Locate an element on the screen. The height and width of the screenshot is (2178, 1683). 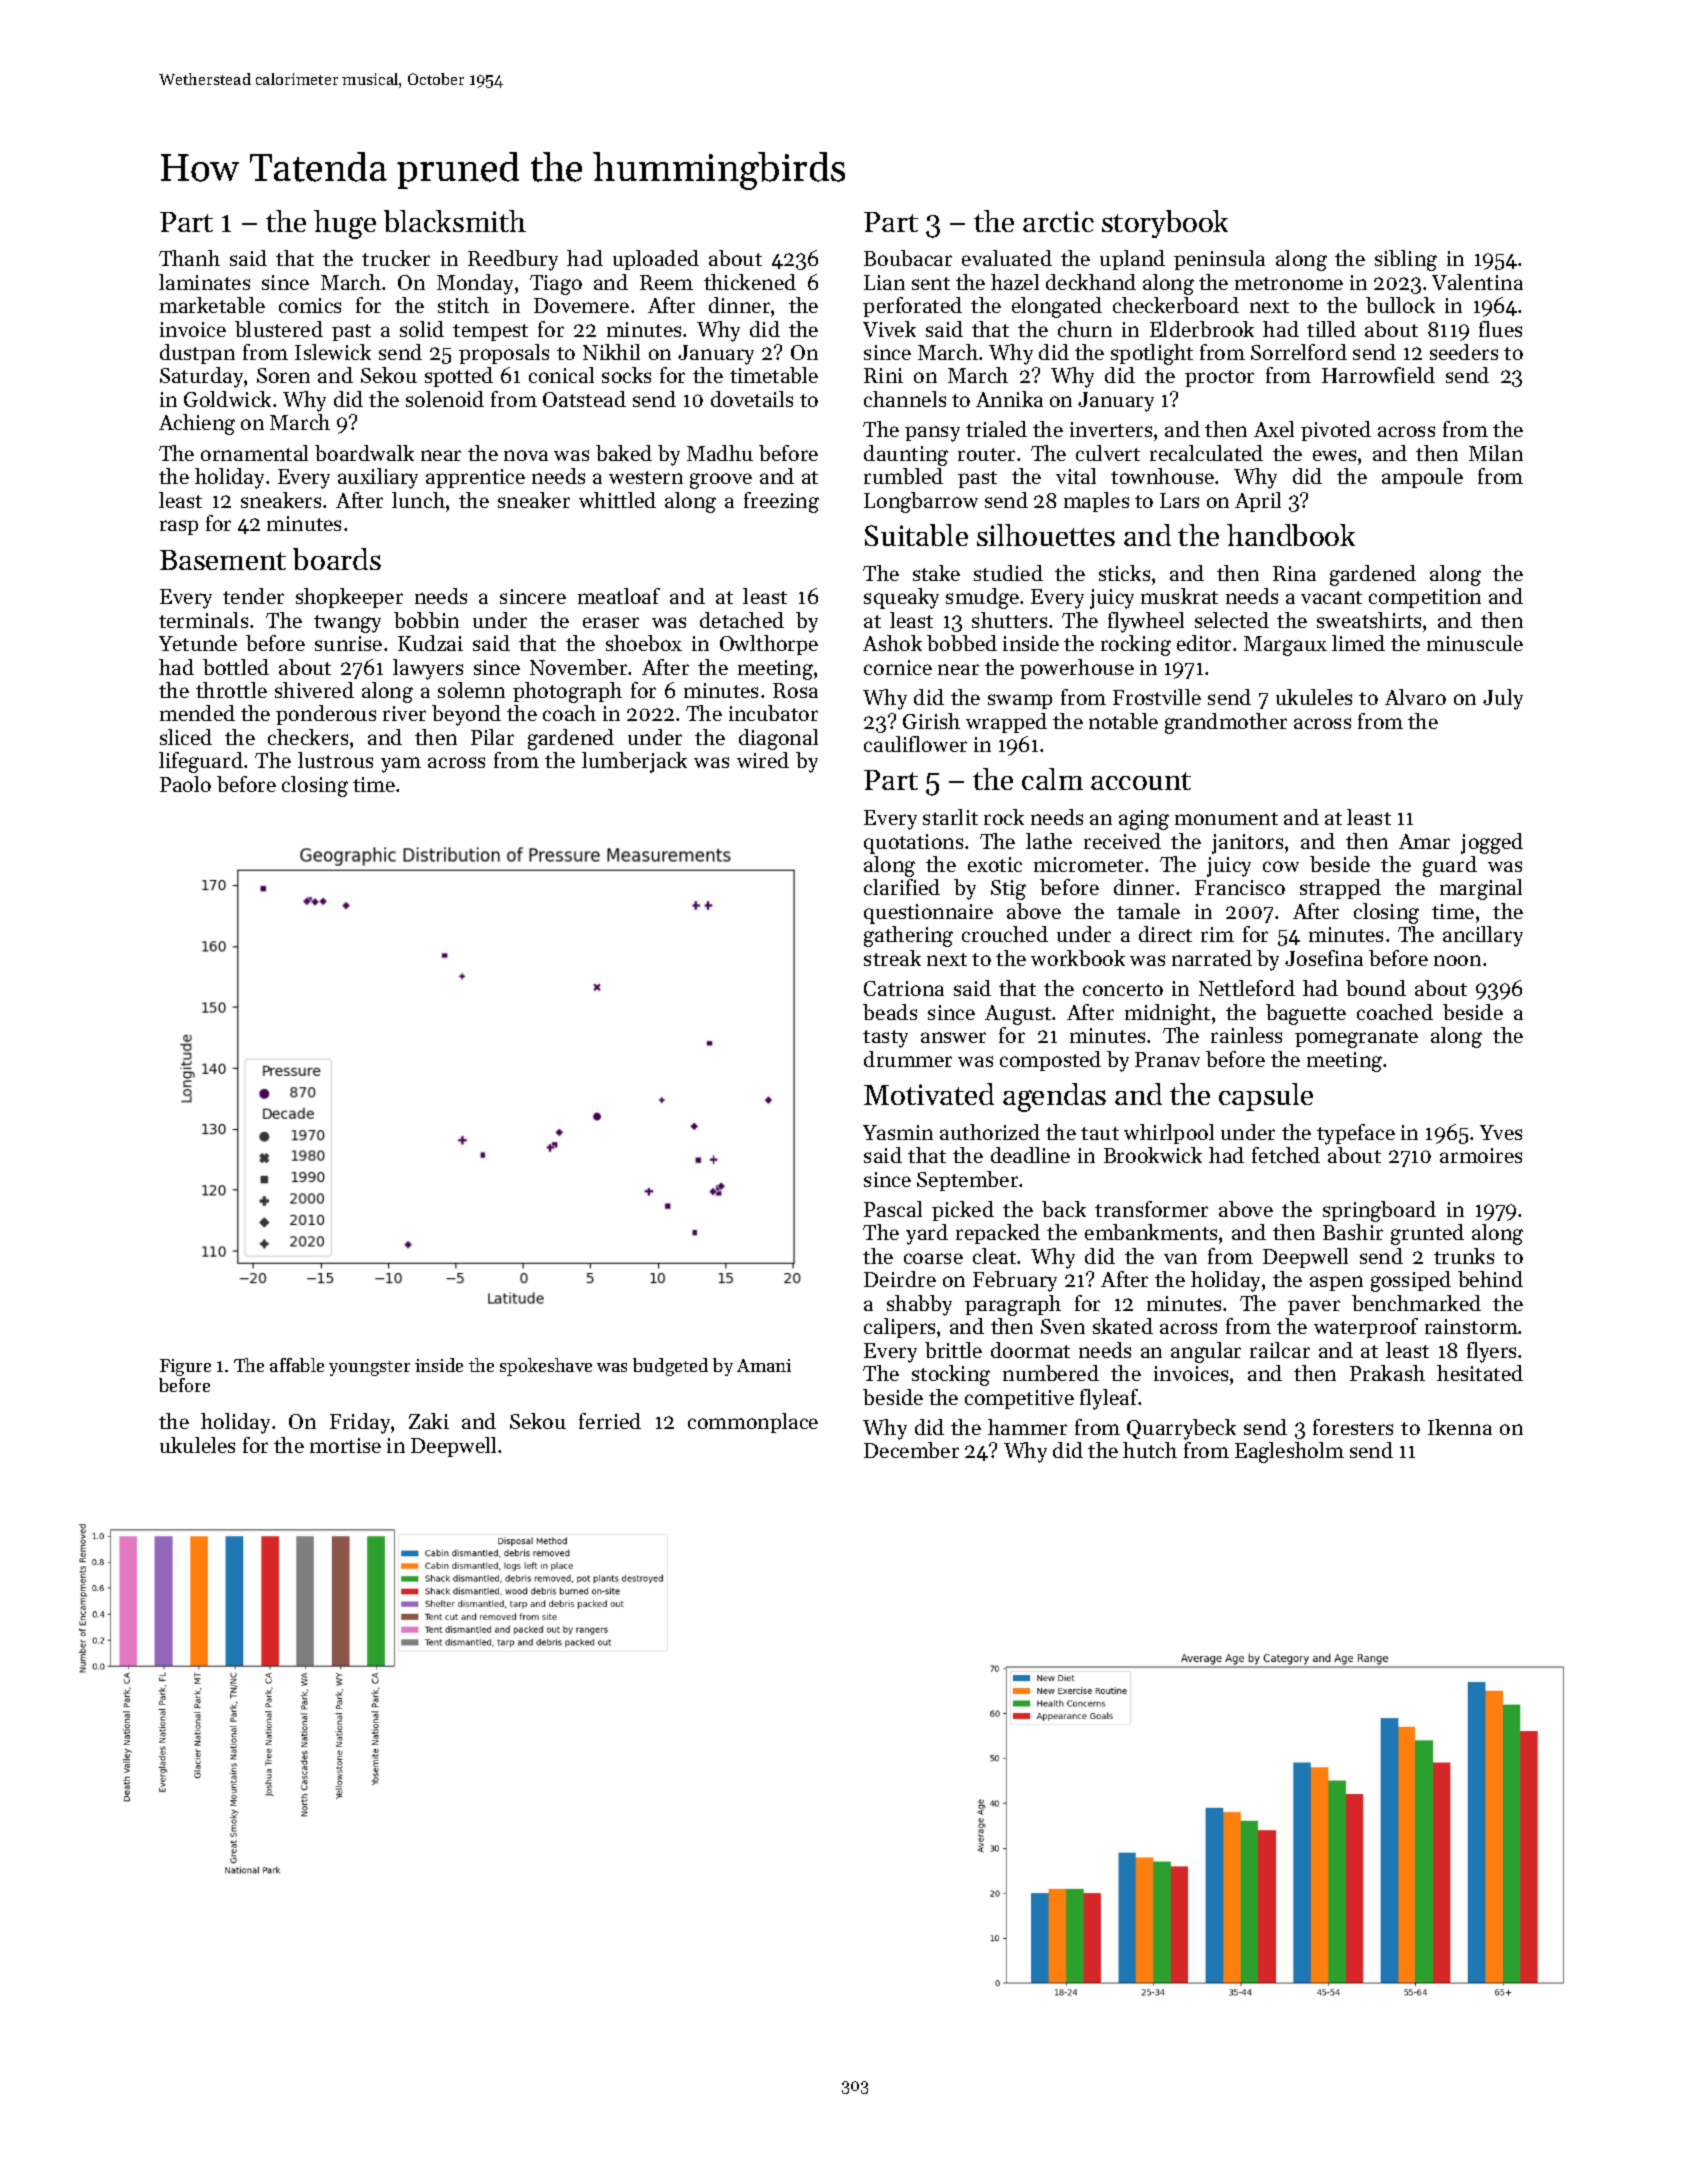
Boubacar is located at coordinates (908, 258).
